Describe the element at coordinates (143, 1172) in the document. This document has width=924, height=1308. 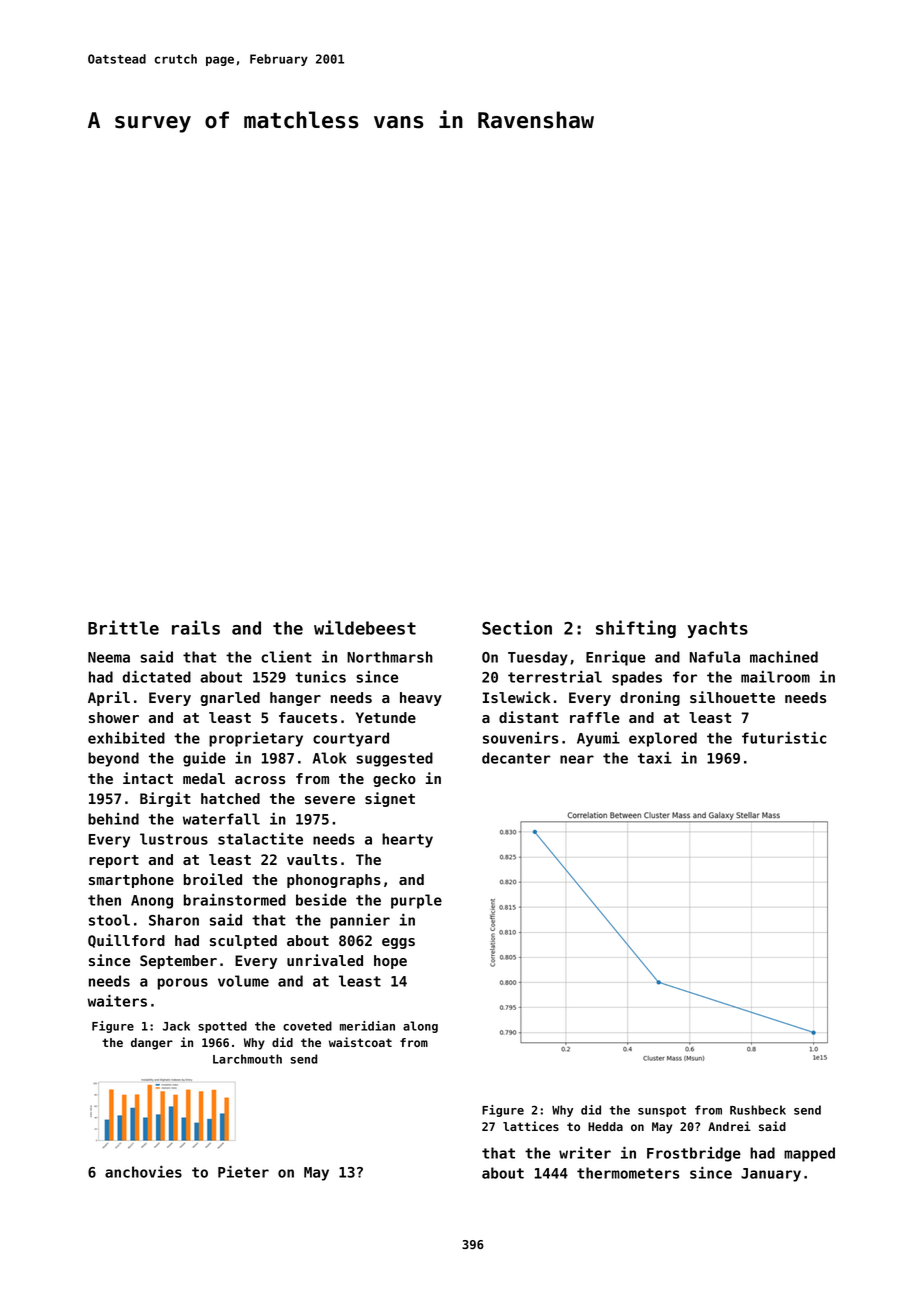
I see `anchovies` at that location.
